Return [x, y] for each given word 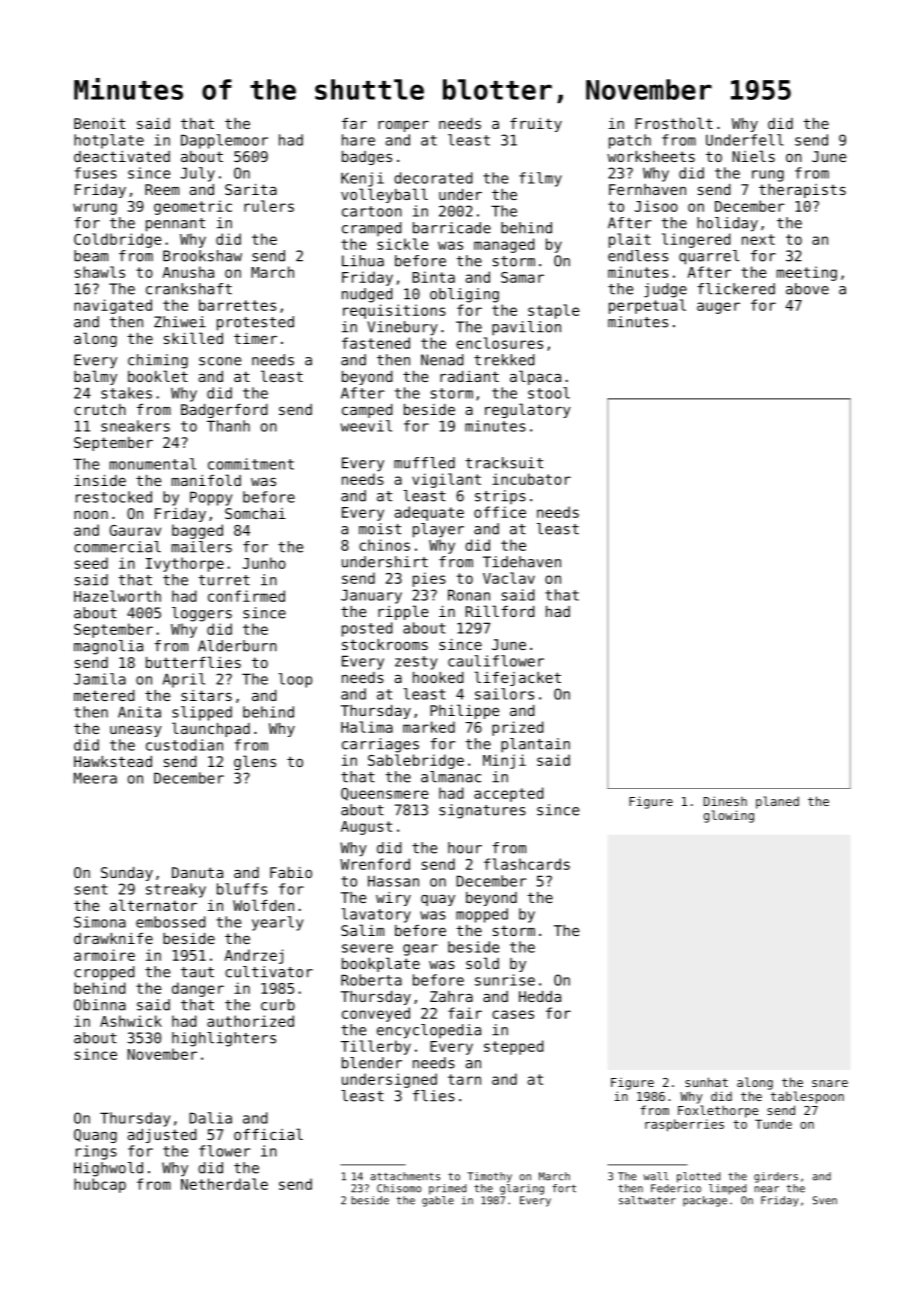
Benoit [99, 123]
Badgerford [224, 411]
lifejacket [517, 678]
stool [549, 393]
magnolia [108, 647]
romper [403, 126]
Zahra [451, 996]
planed [777, 802]
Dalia [210, 1118]
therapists [802, 191]
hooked [438, 677]
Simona [100, 922]
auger [718, 308]
